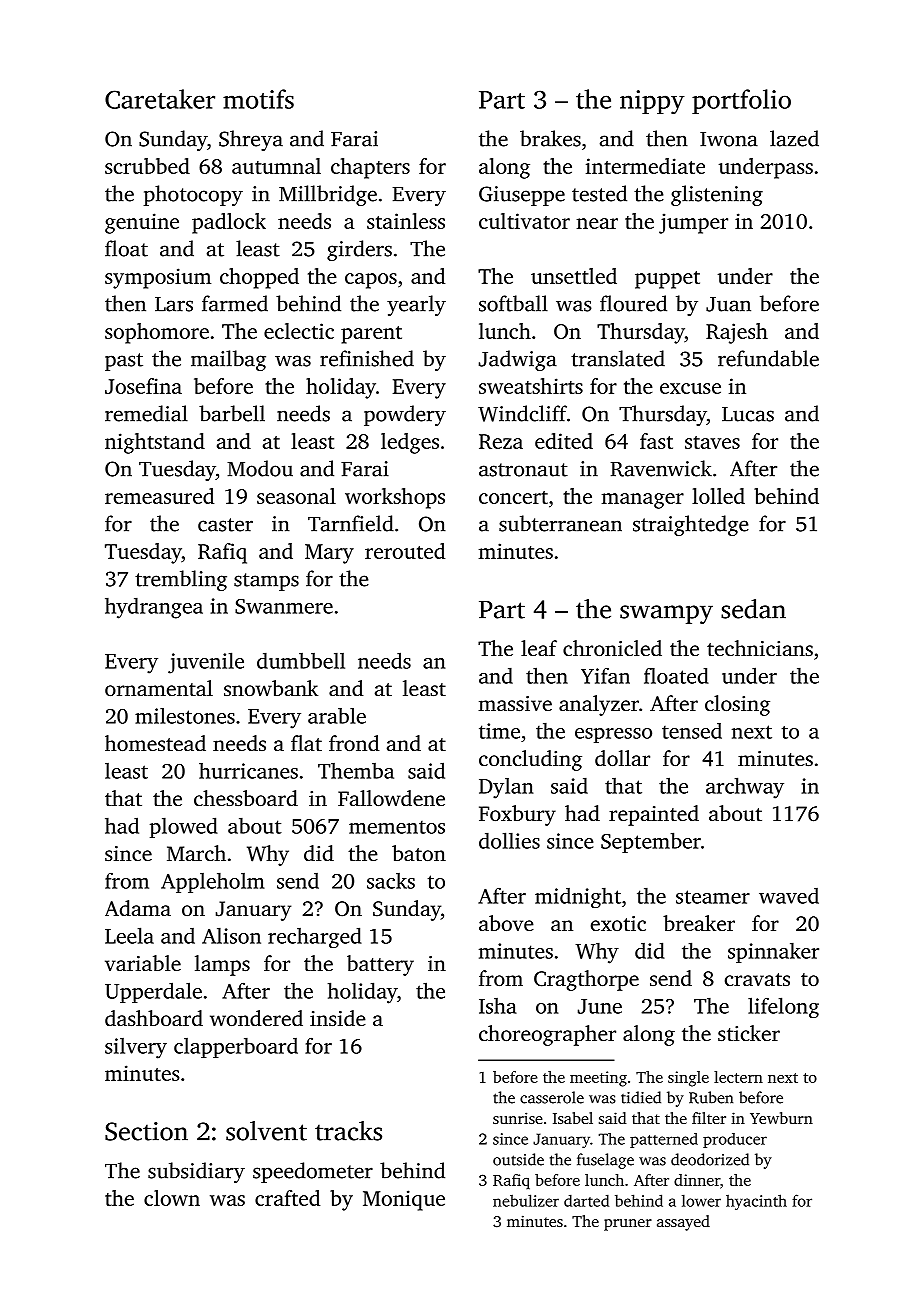  Describe the element at coordinates (794, 138) in the screenshot. I see `lazed` at that location.
